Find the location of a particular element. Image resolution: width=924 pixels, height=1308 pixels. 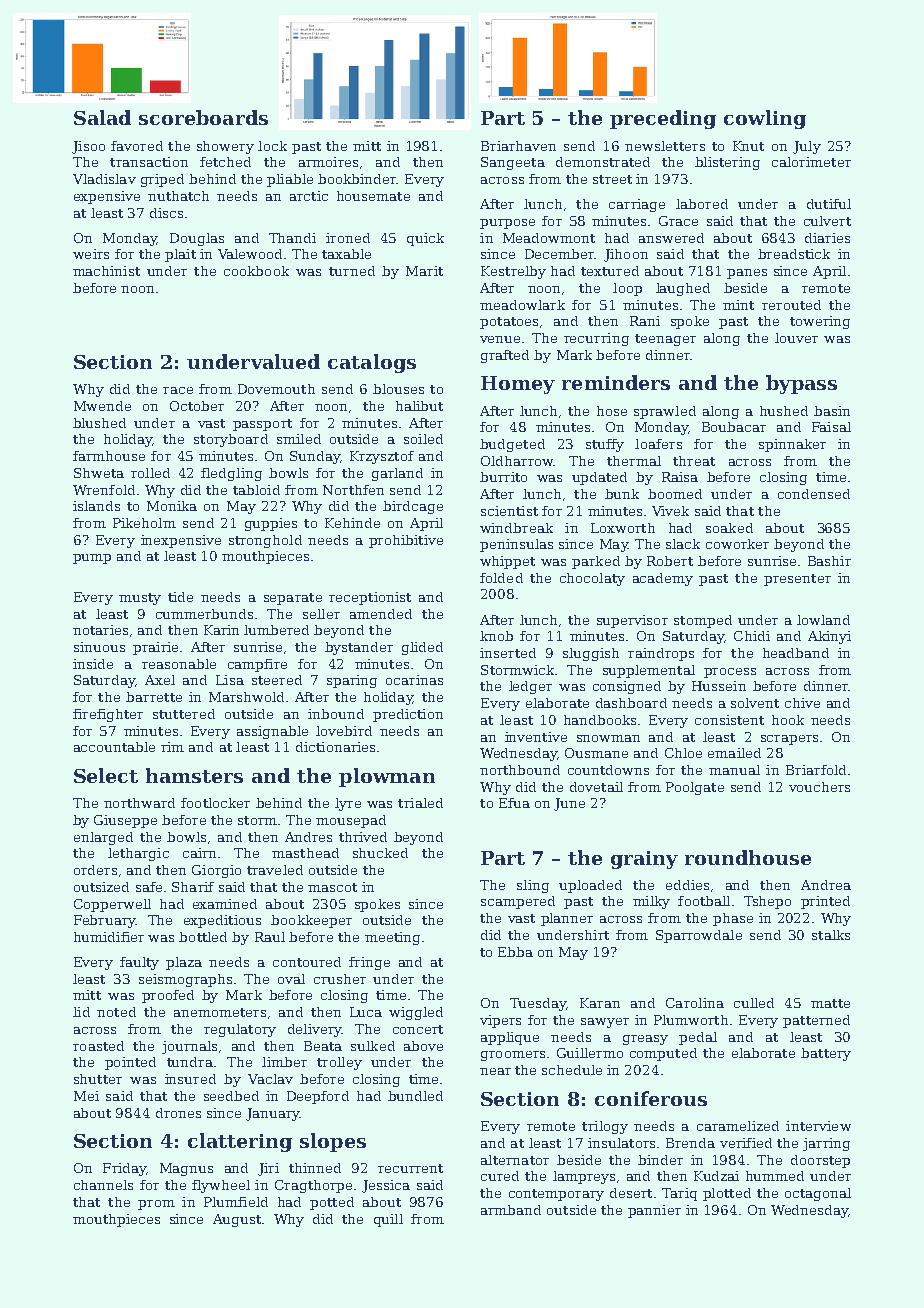

Plumfield is located at coordinates (236, 1202).
